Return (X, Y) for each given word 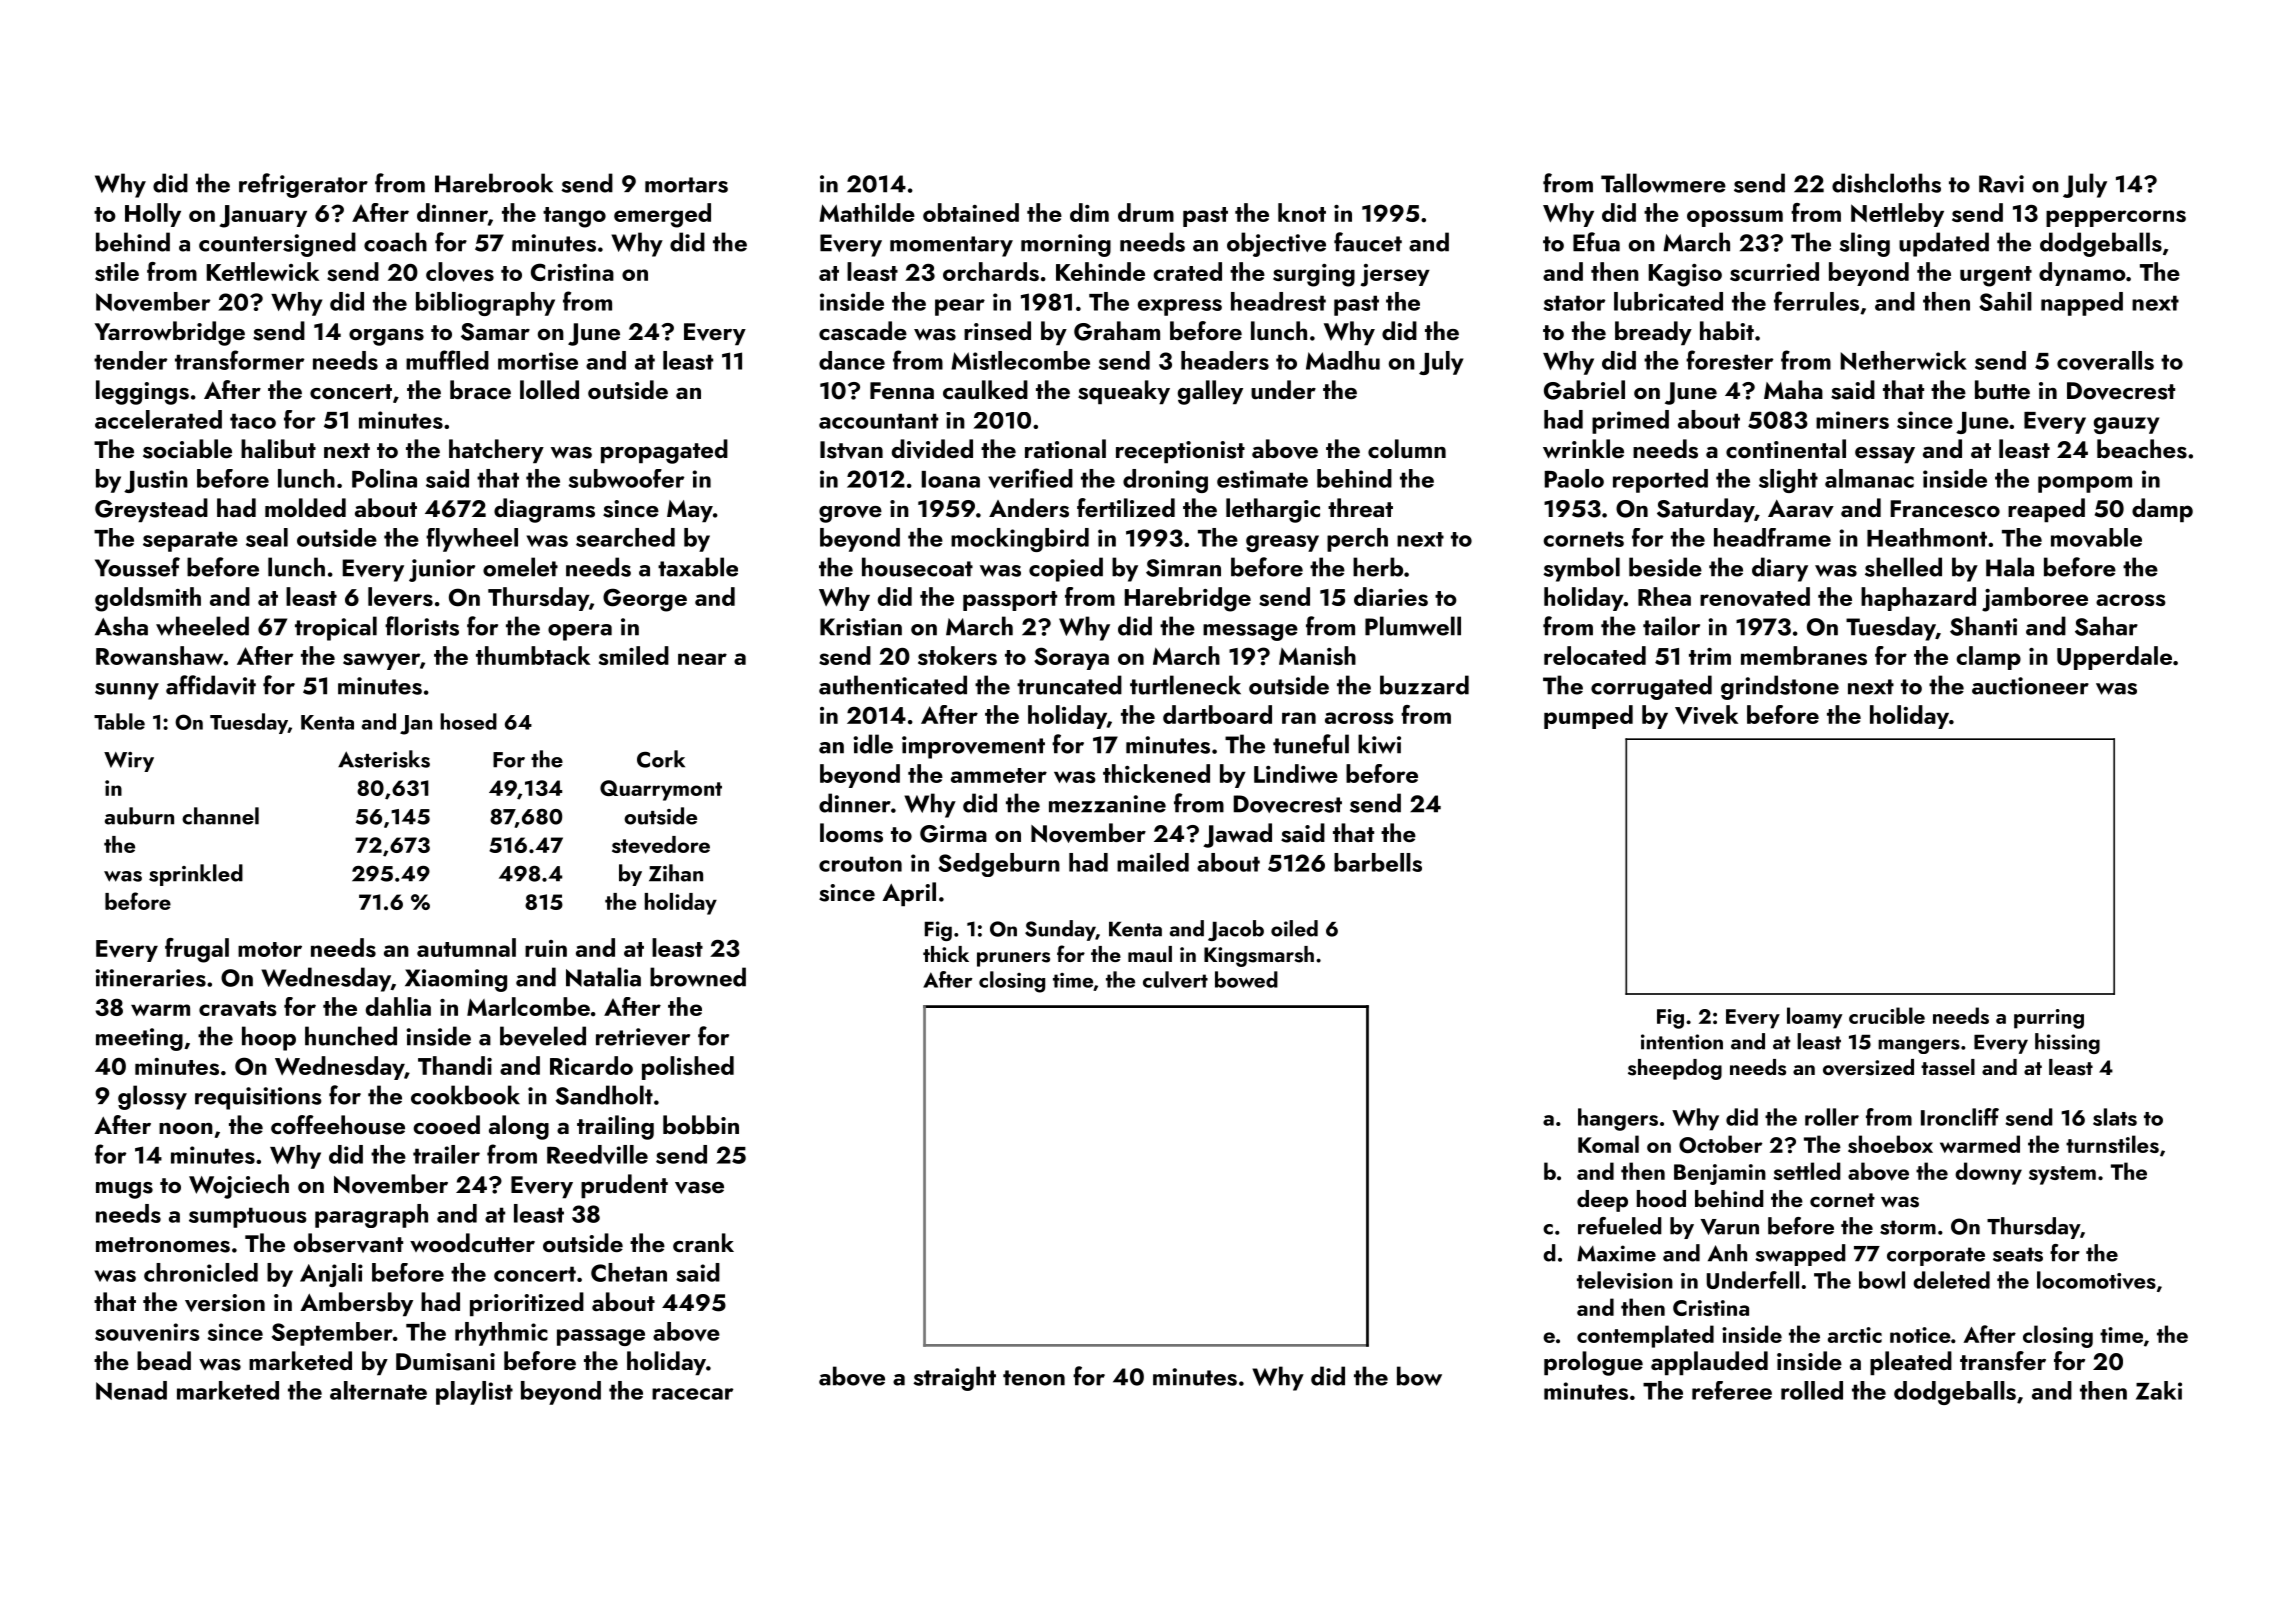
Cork (661, 759)
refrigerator (303, 185)
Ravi (2001, 184)
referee (1732, 1390)
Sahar (2106, 626)
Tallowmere (1663, 183)
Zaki (2159, 1390)
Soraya (1071, 658)
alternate (378, 1390)
